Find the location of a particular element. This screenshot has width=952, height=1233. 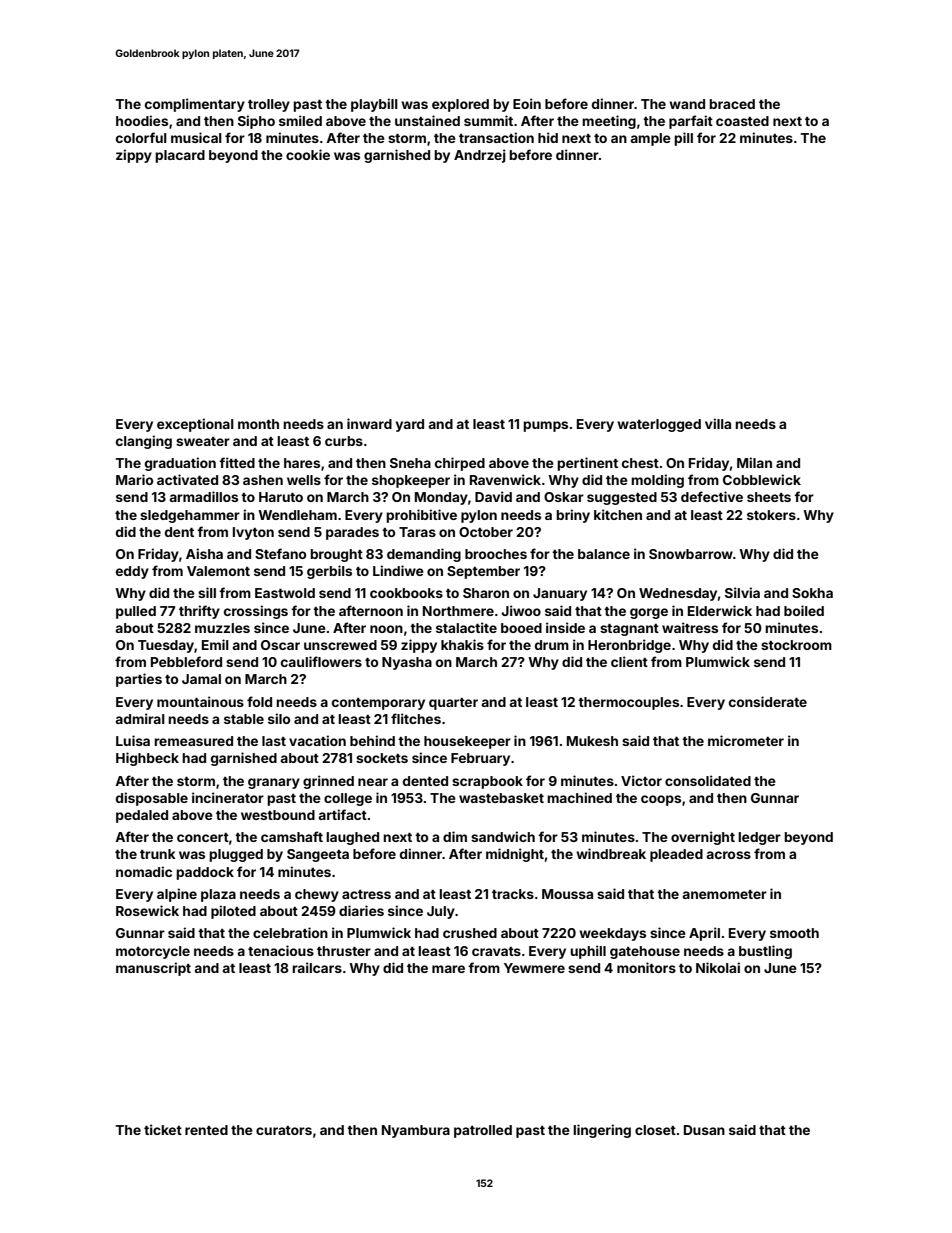

thermocouples is located at coordinates (628, 703).
